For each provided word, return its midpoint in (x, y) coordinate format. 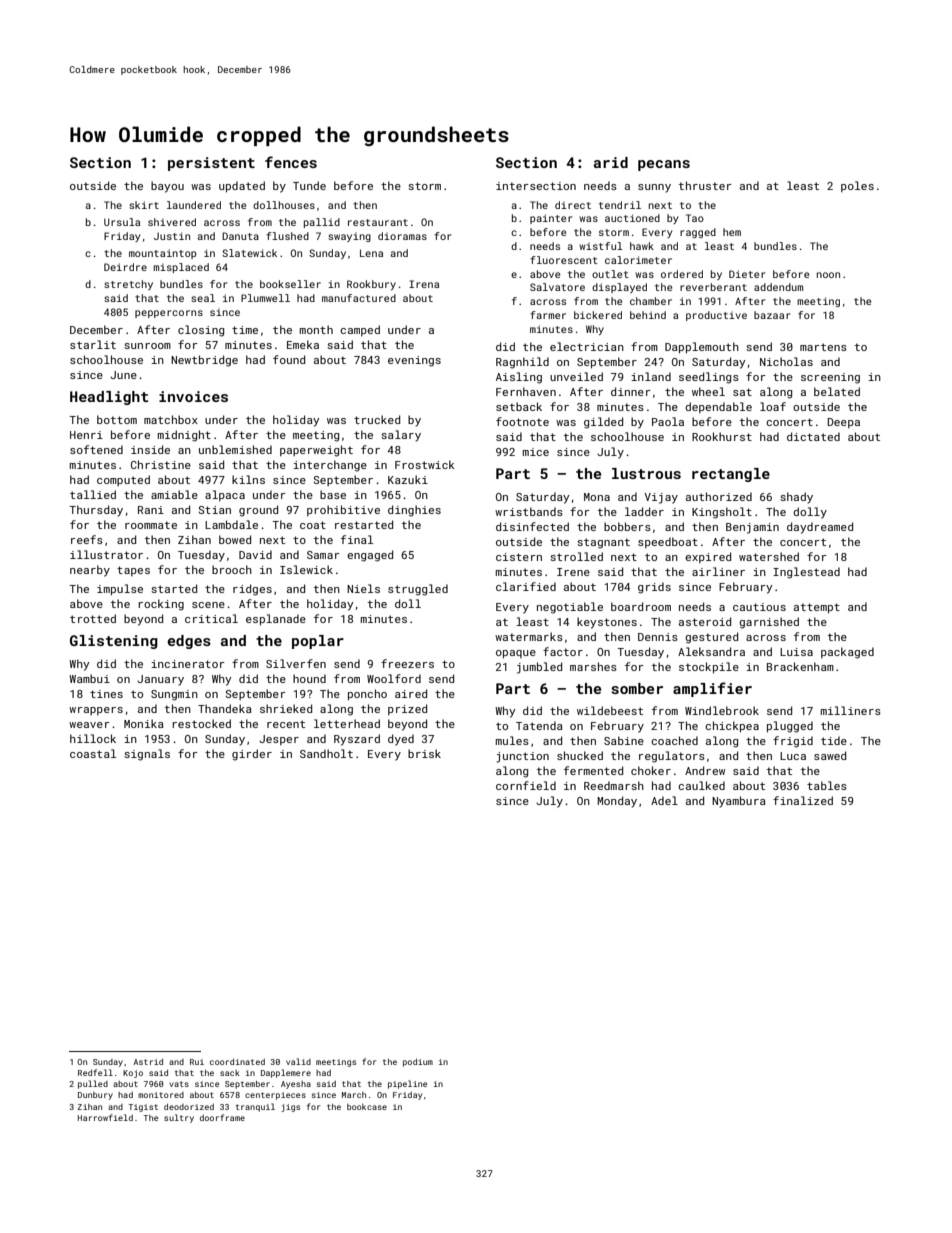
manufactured (359, 298)
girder (252, 755)
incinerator (188, 664)
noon (828, 275)
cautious (759, 607)
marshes (593, 666)
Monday (617, 802)
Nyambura (739, 802)
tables (827, 785)
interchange (330, 466)
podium (418, 1063)
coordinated (237, 1062)
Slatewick (249, 253)
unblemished (235, 449)
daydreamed (820, 528)
